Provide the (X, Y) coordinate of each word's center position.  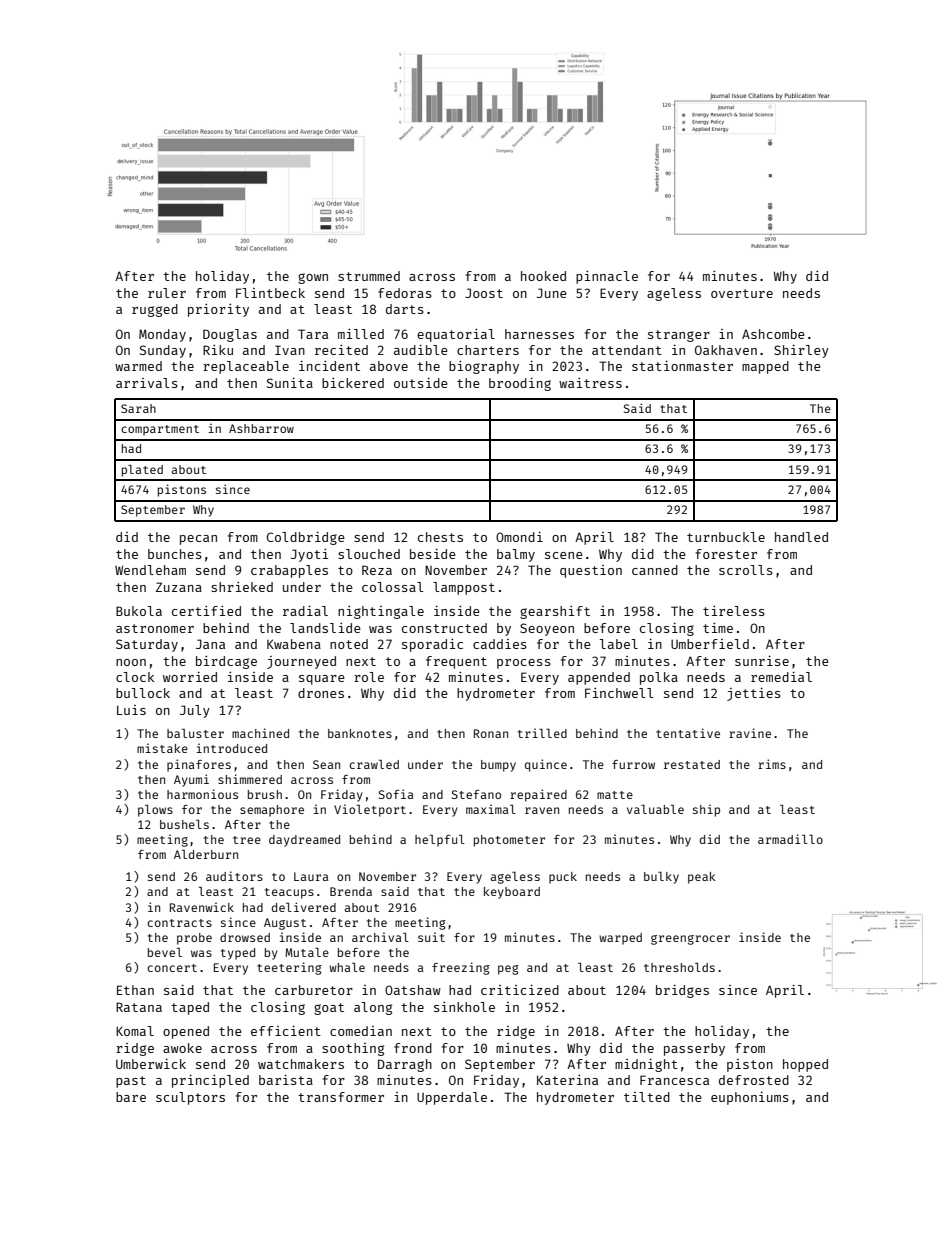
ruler (167, 293)
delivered (304, 907)
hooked (543, 276)
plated (142, 471)
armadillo (790, 839)
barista (286, 1079)
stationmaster (682, 365)
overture (742, 293)
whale (347, 967)
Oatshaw (413, 990)
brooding (520, 384)
